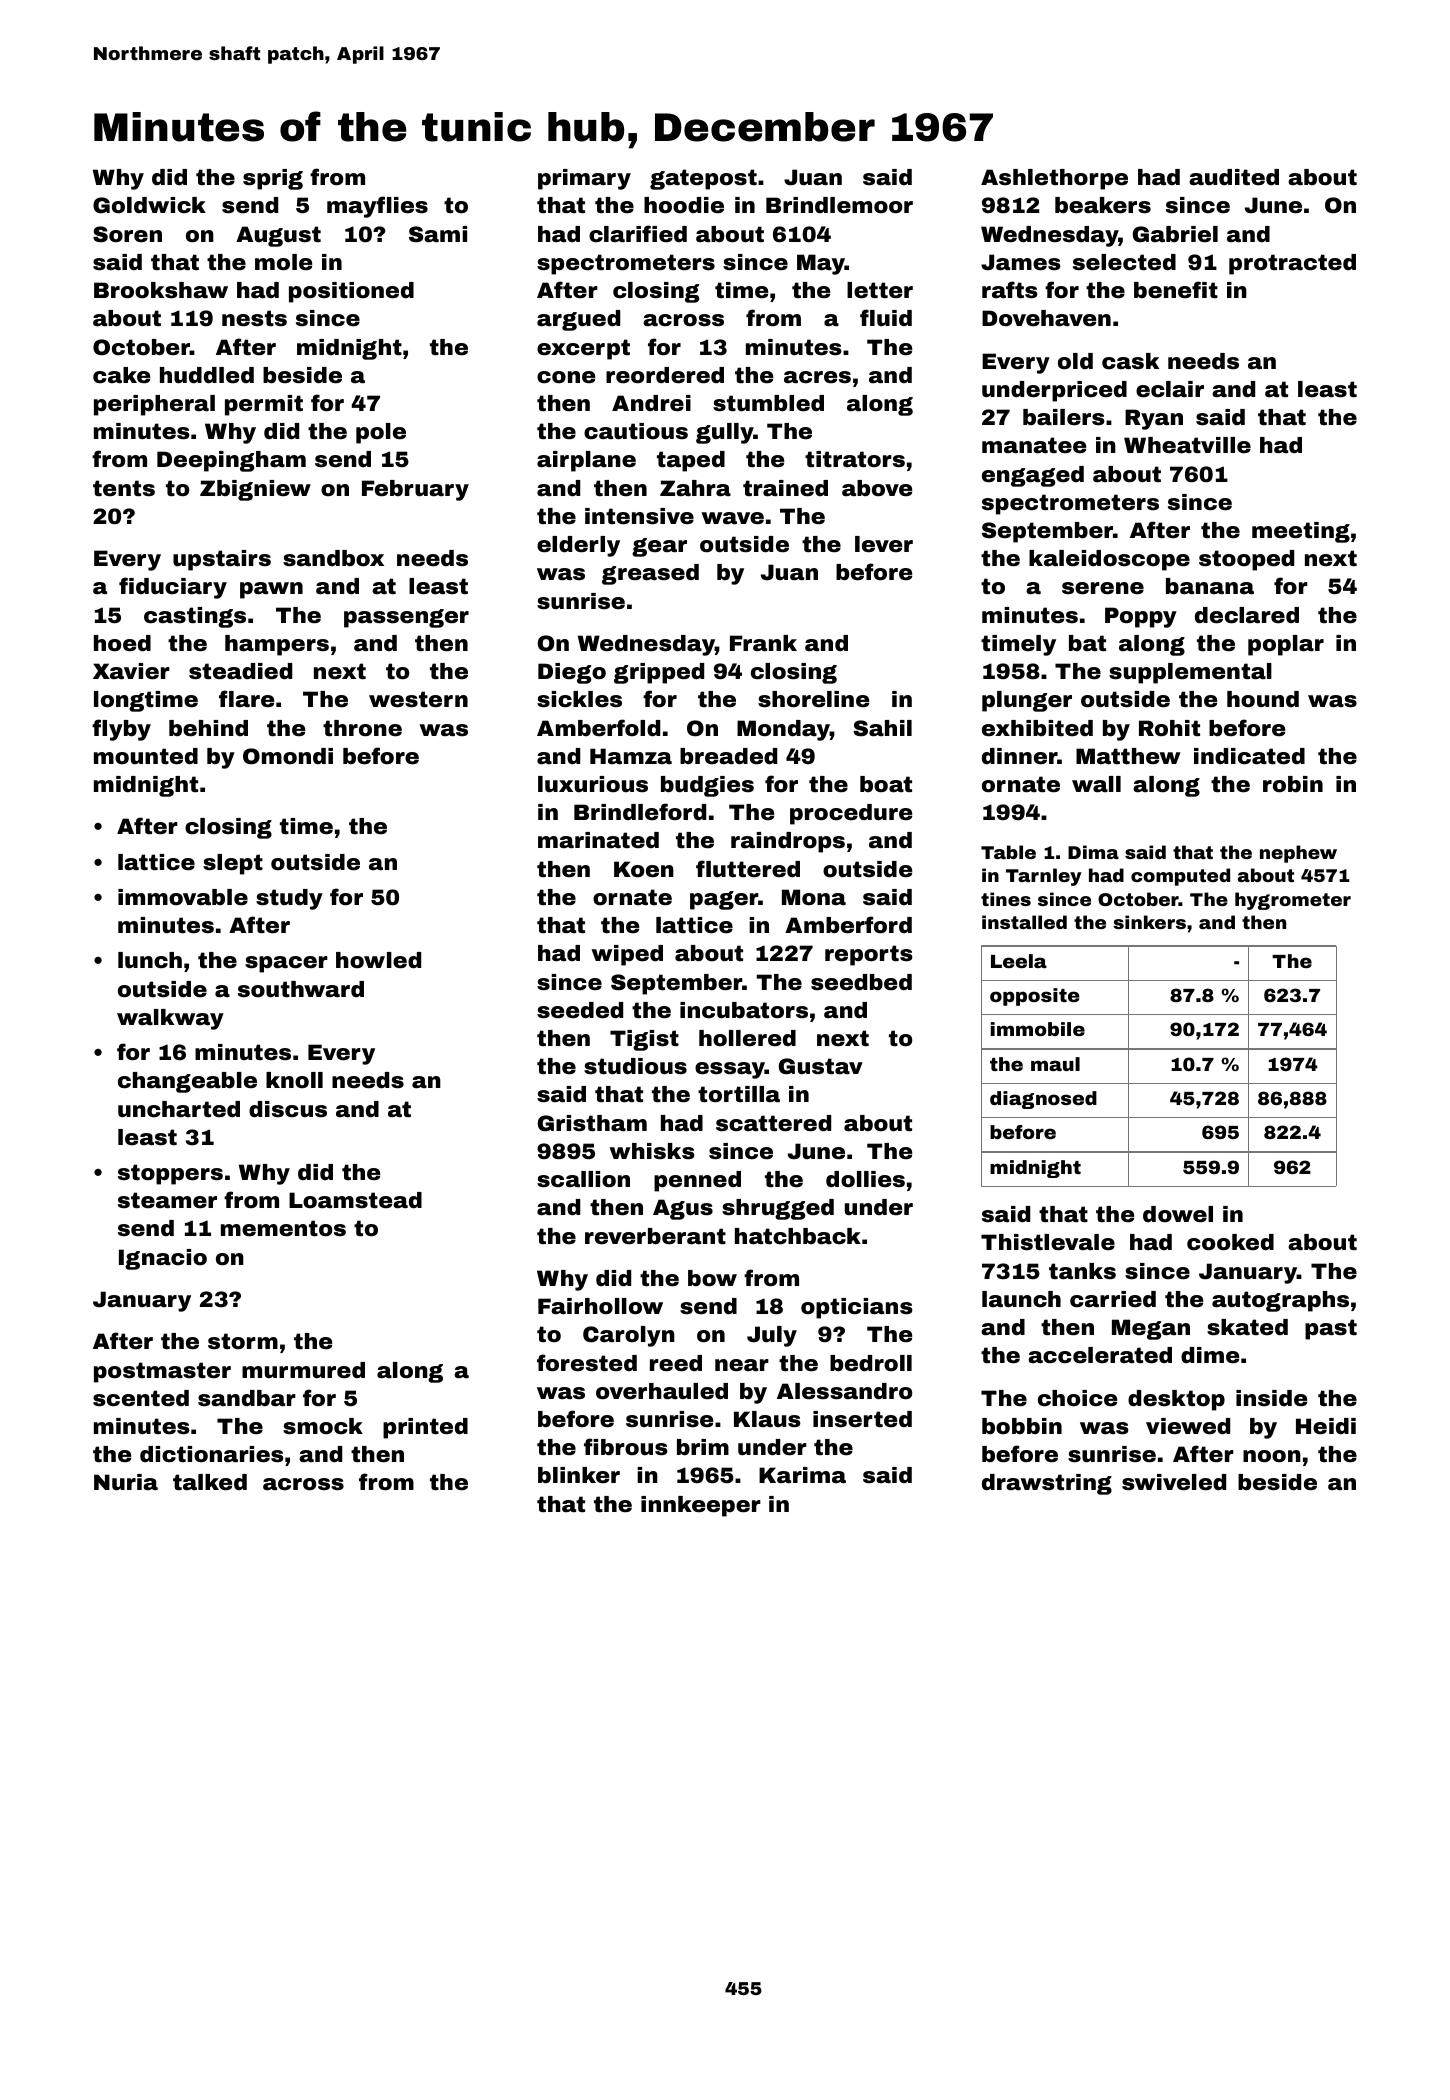 Image resolution: width=1450 pixels, height=2100 pixels. Describe the element at coordinates (1048, 1242) in the image. I see `Thistlevale` at that location.
